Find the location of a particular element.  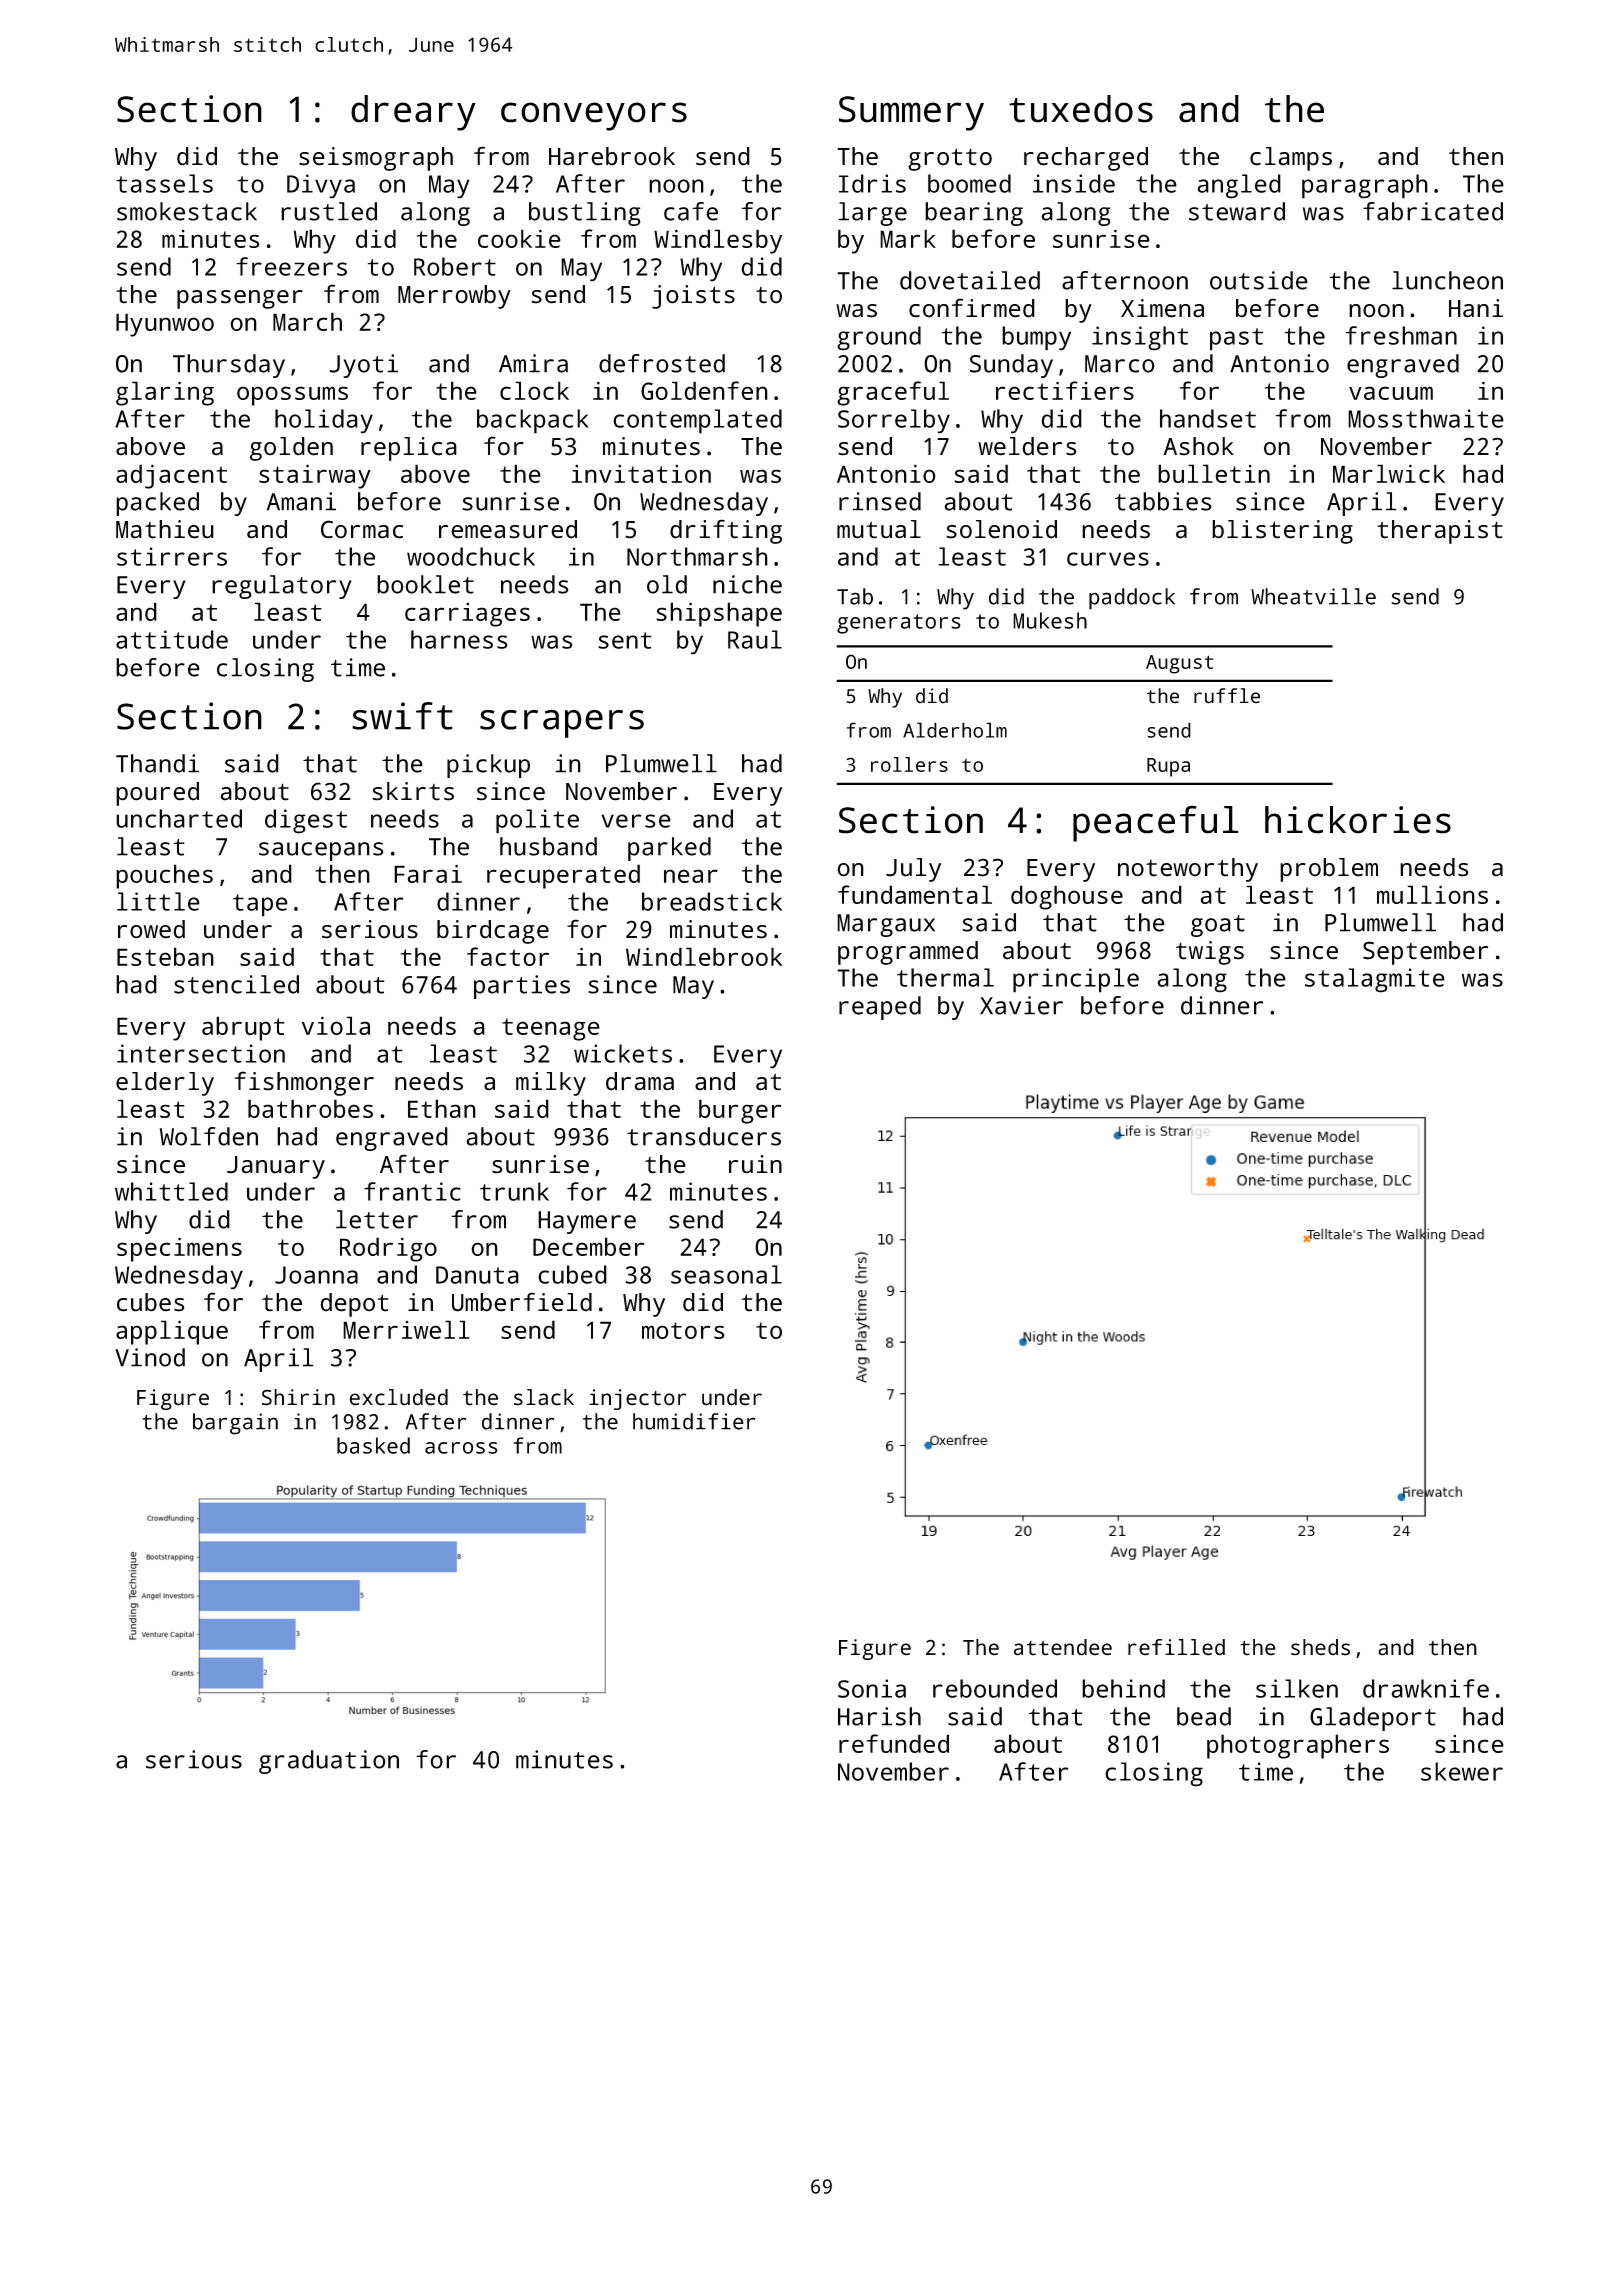

Sorrelby is located at coordinates (894, 421).
